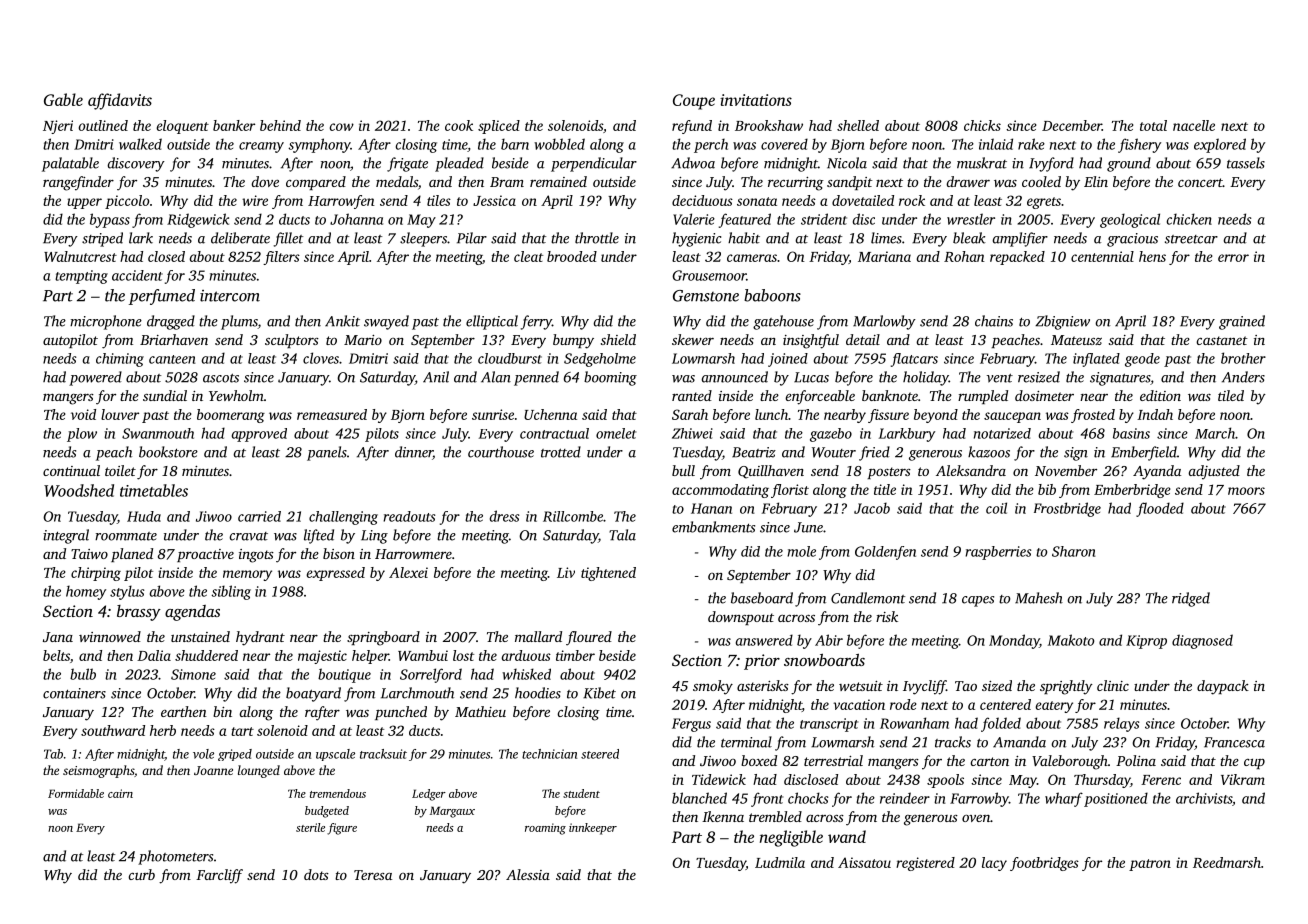 The height and width of the screenshot is (924, 1308). I want to click on Elin, so click(1096, 181).
